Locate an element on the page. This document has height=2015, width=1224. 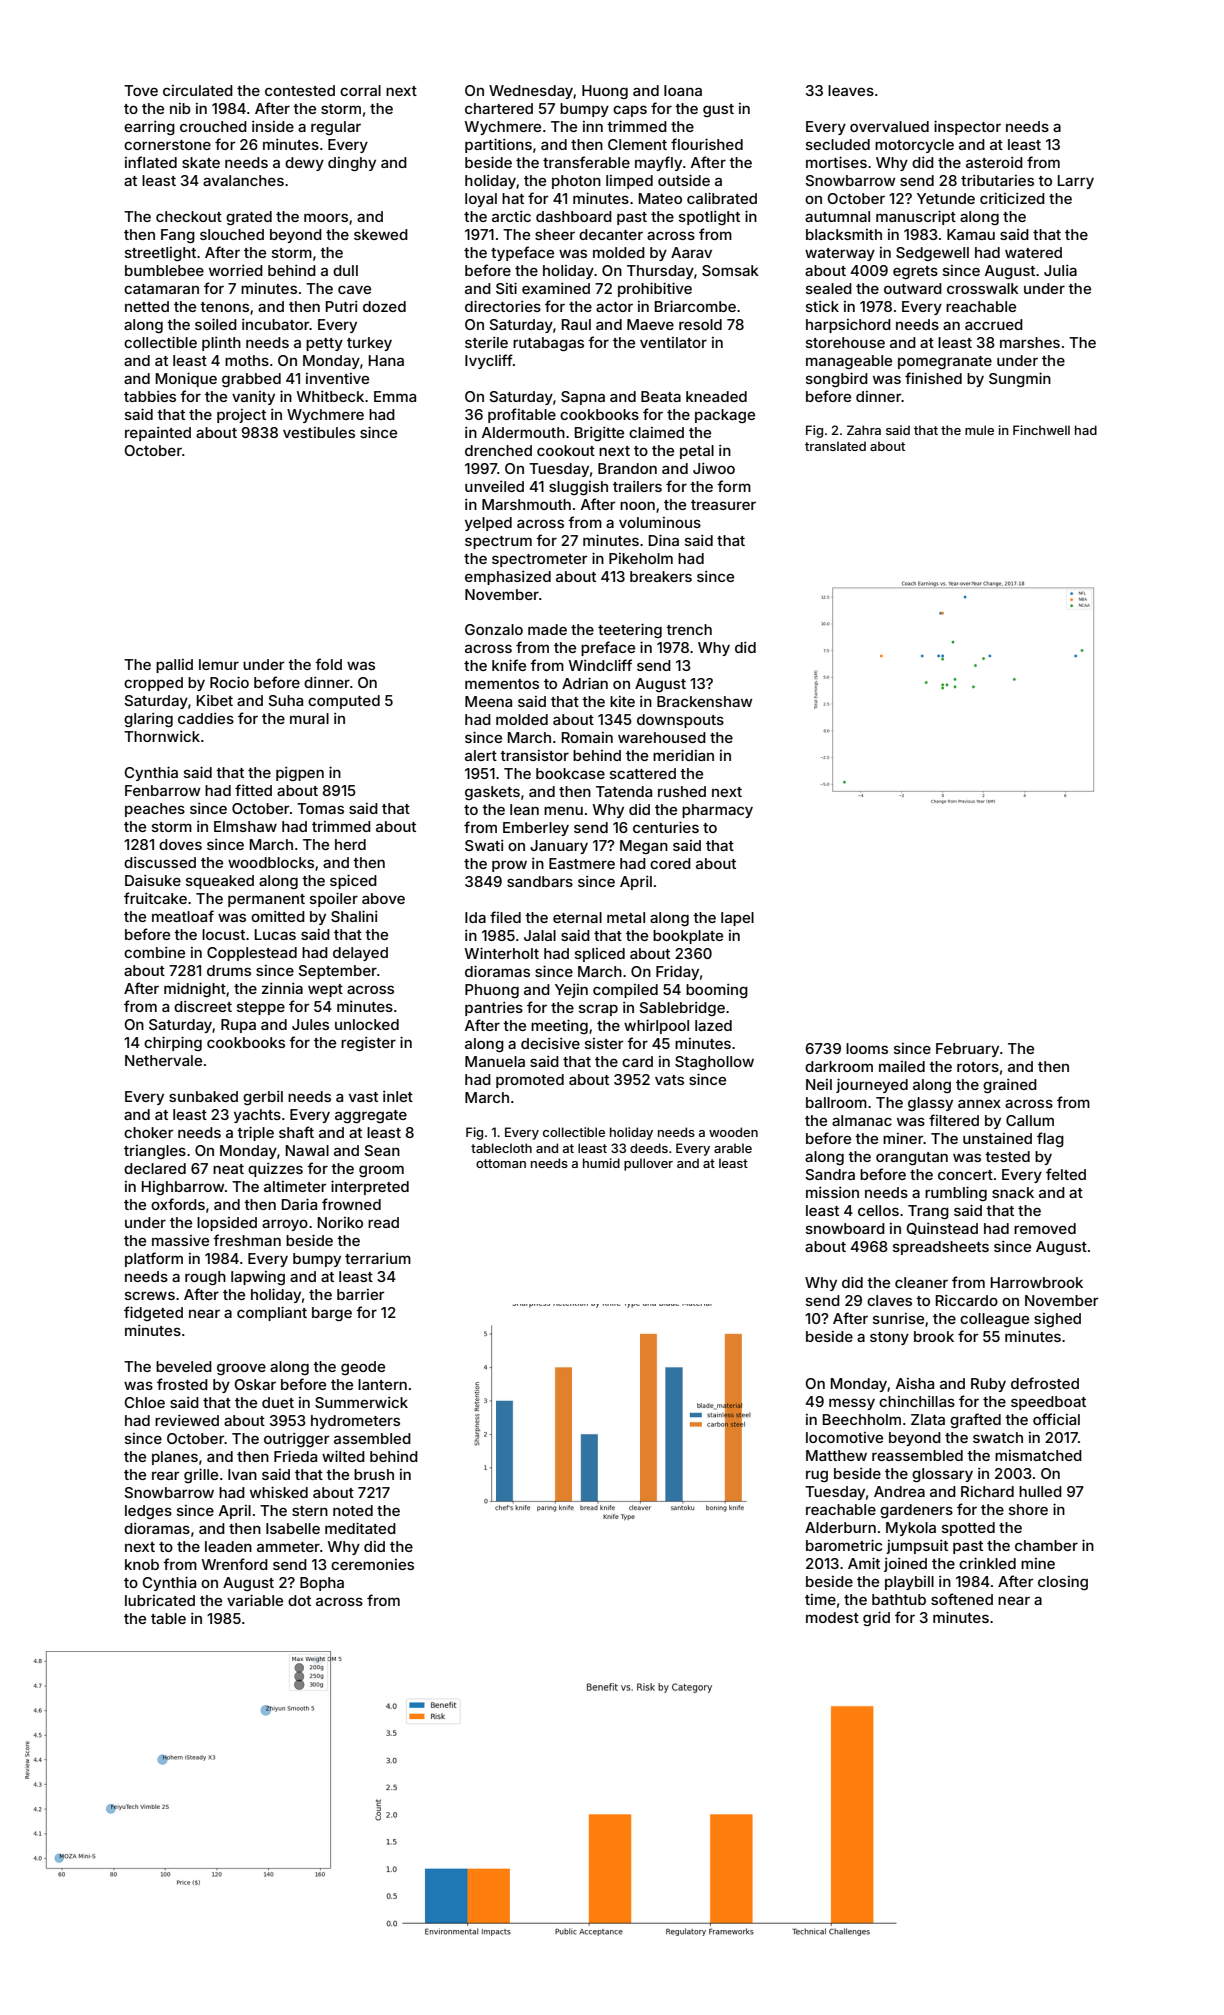
deeds is located at coordinates (649, 1148).
